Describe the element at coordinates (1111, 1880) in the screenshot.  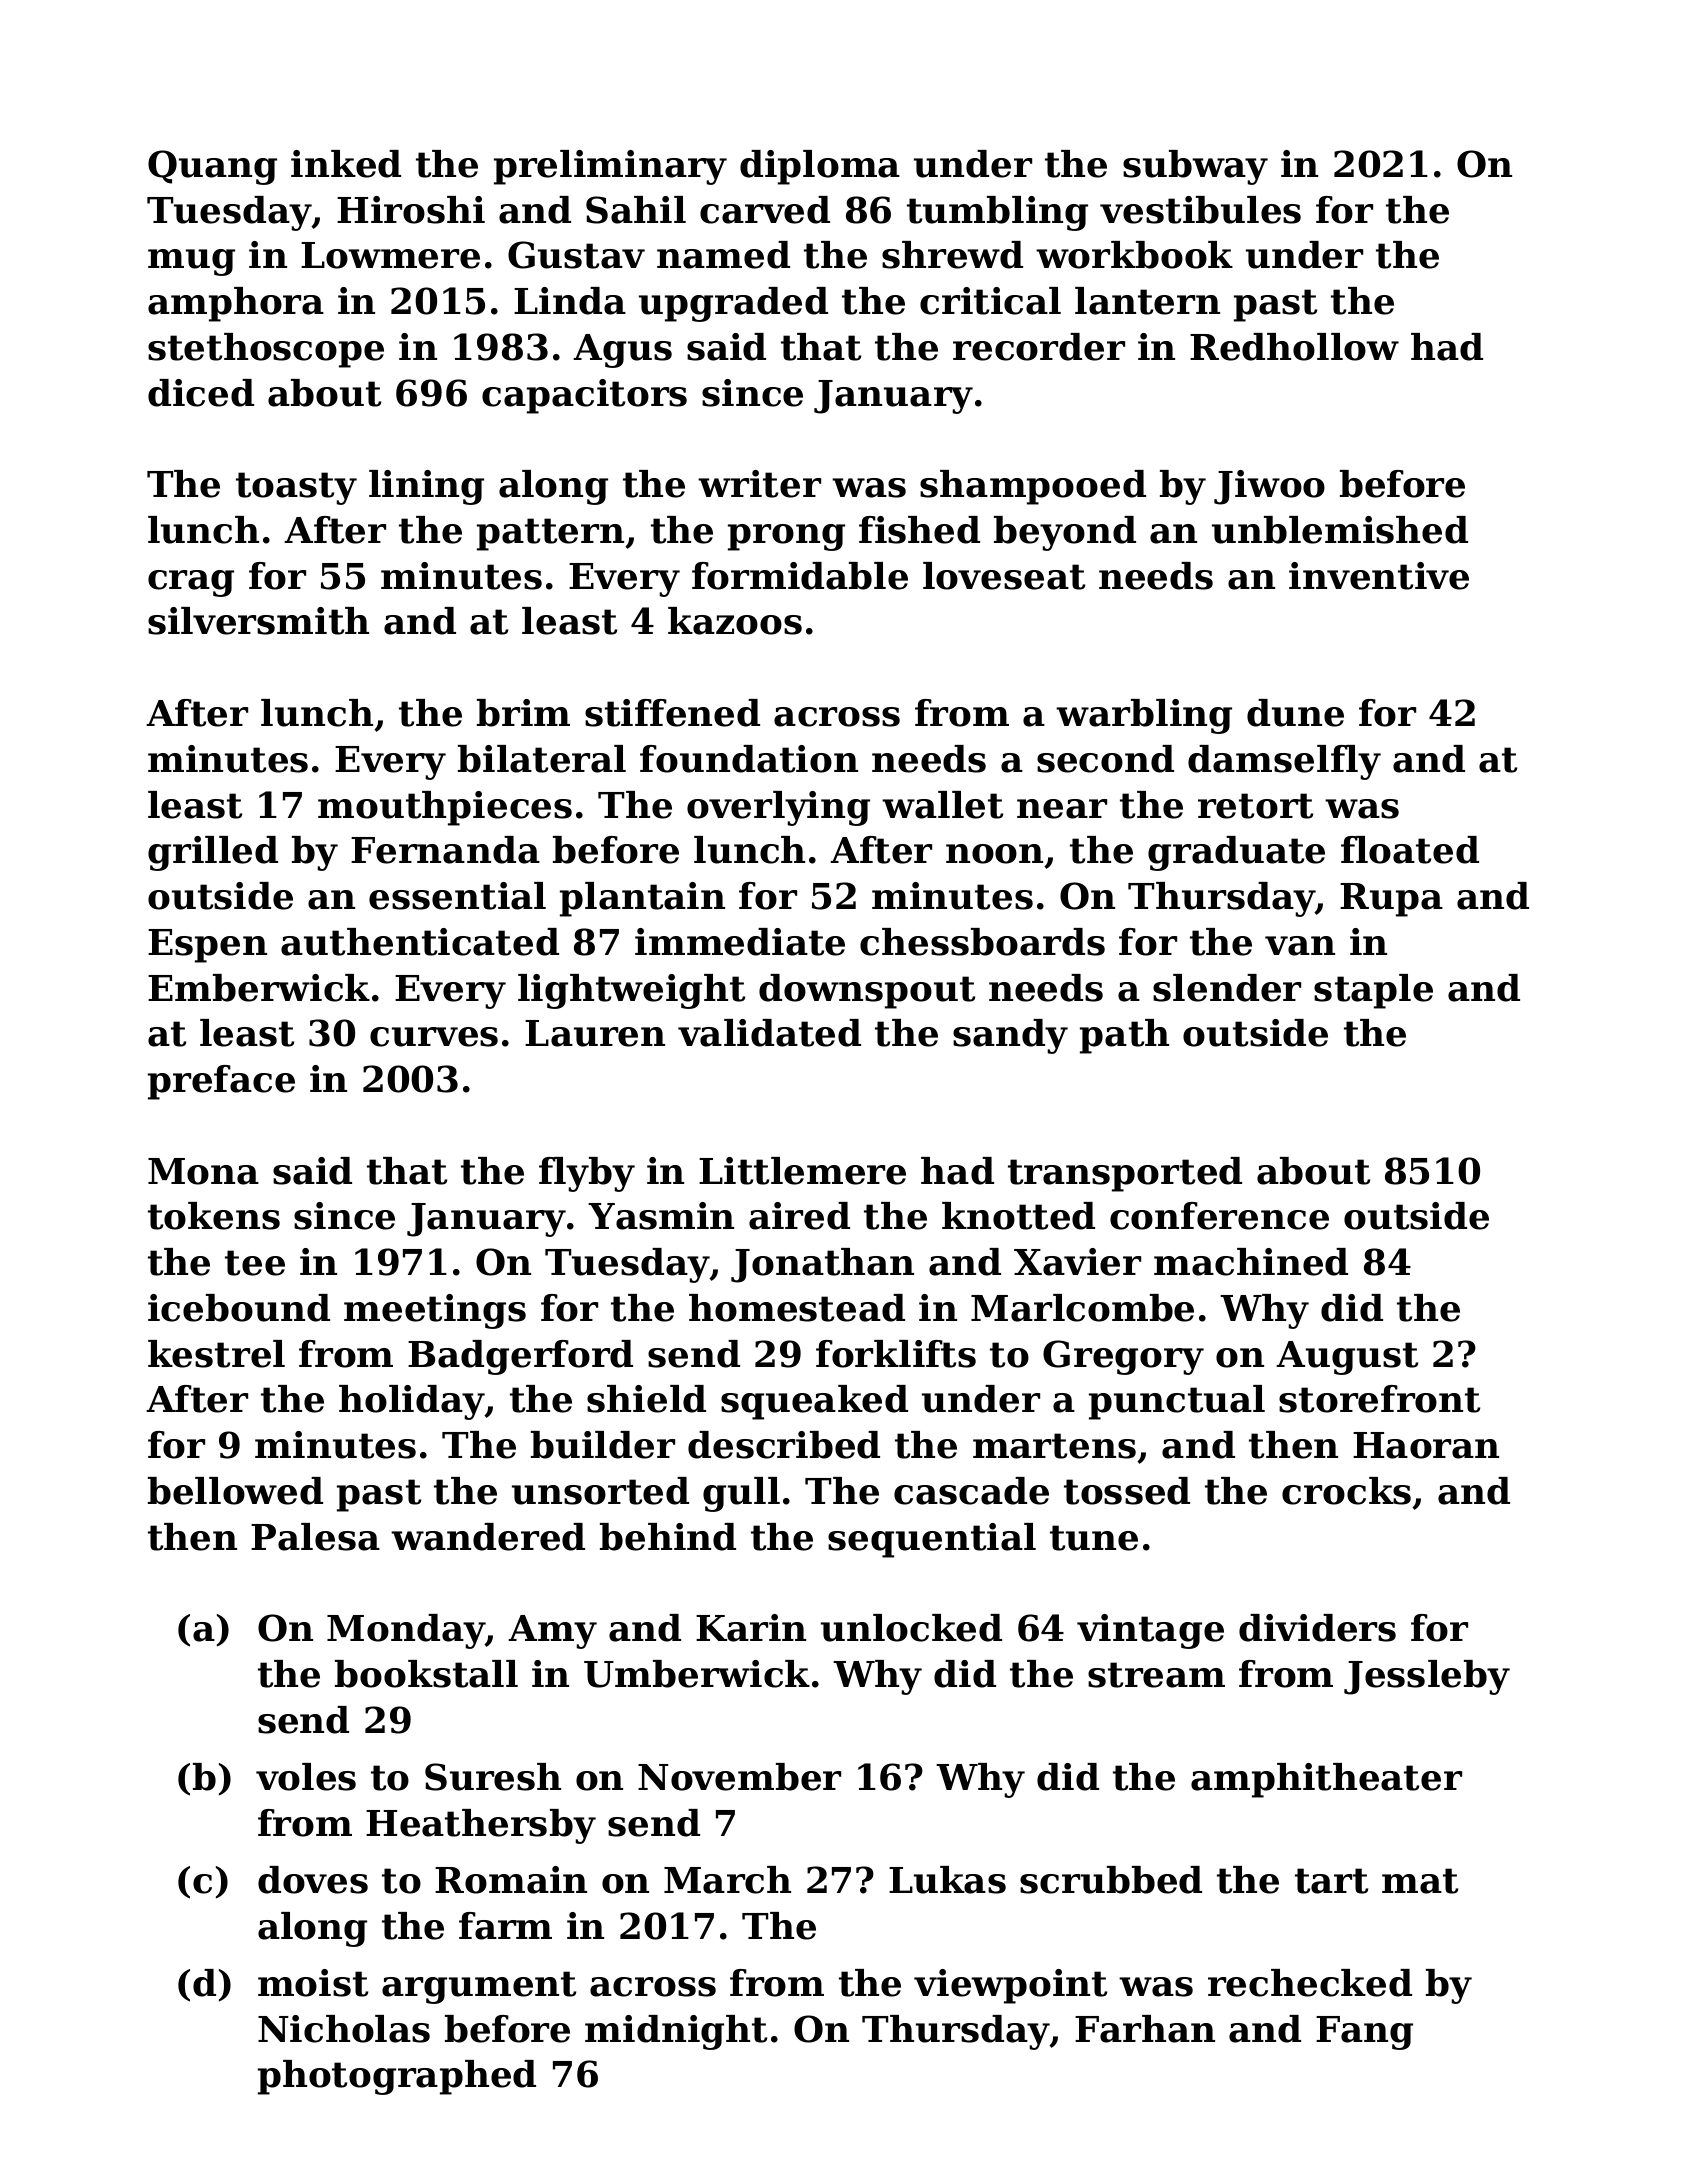
I see `scrubbed` at that location.
